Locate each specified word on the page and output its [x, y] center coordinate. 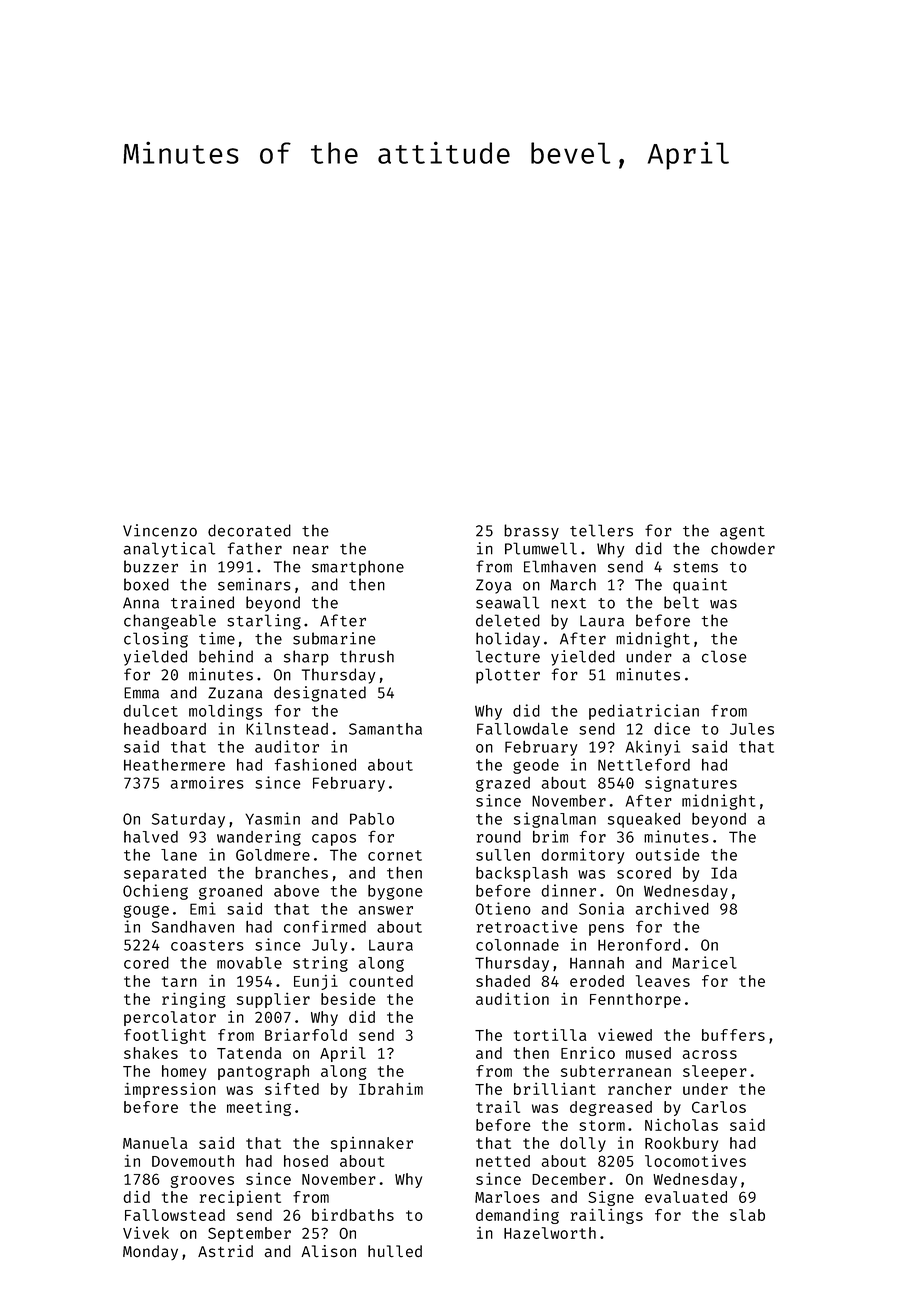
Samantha [385, 729]
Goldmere [273, 855]
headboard [165, 729]
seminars [254, 584]
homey [184, 1072]
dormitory [582, 856]
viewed [625, 1035]
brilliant [555, 1089]
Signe [611, 1198]
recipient [240, 1198]
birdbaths [353, 1215]
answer [386, 910]
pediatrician [644, 712]
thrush [367, 656]
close [724, 656]
